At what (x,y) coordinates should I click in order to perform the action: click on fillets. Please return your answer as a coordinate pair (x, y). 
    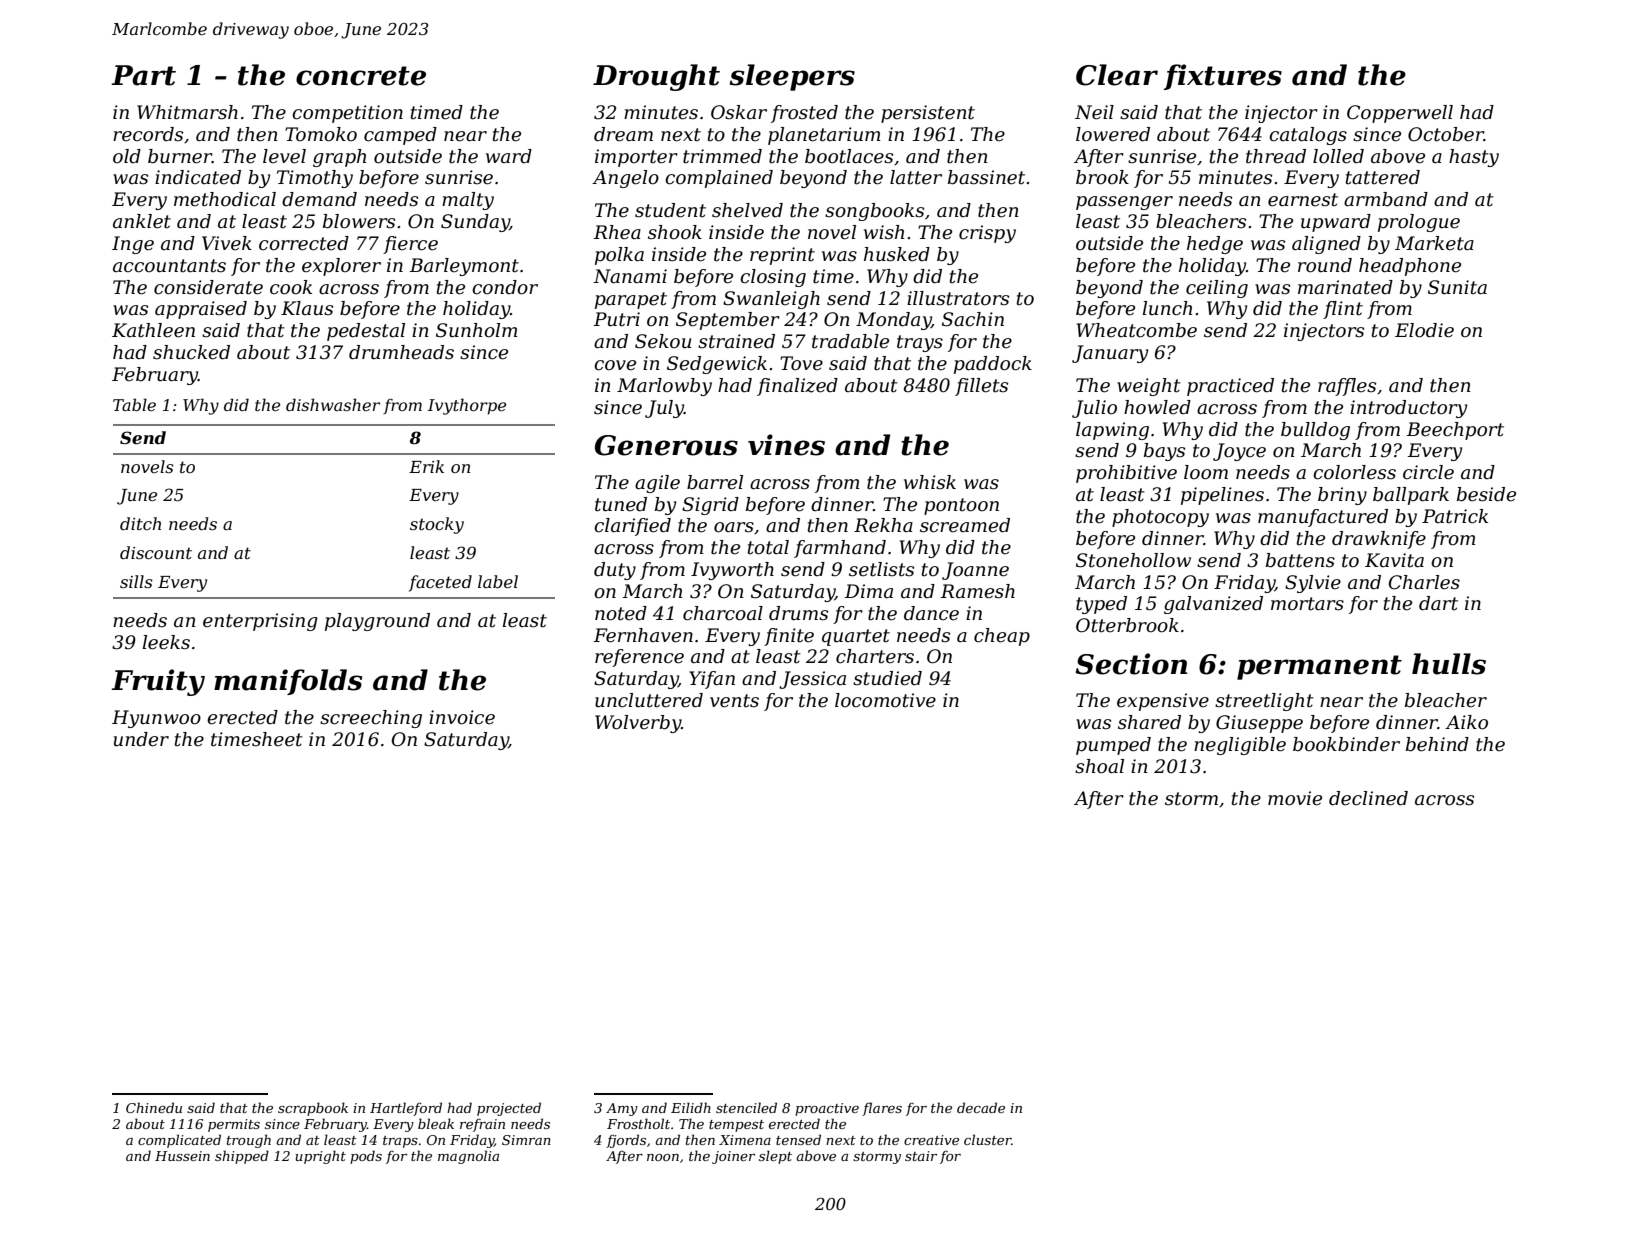
    Looking at the image, I should click on (981, 387).
